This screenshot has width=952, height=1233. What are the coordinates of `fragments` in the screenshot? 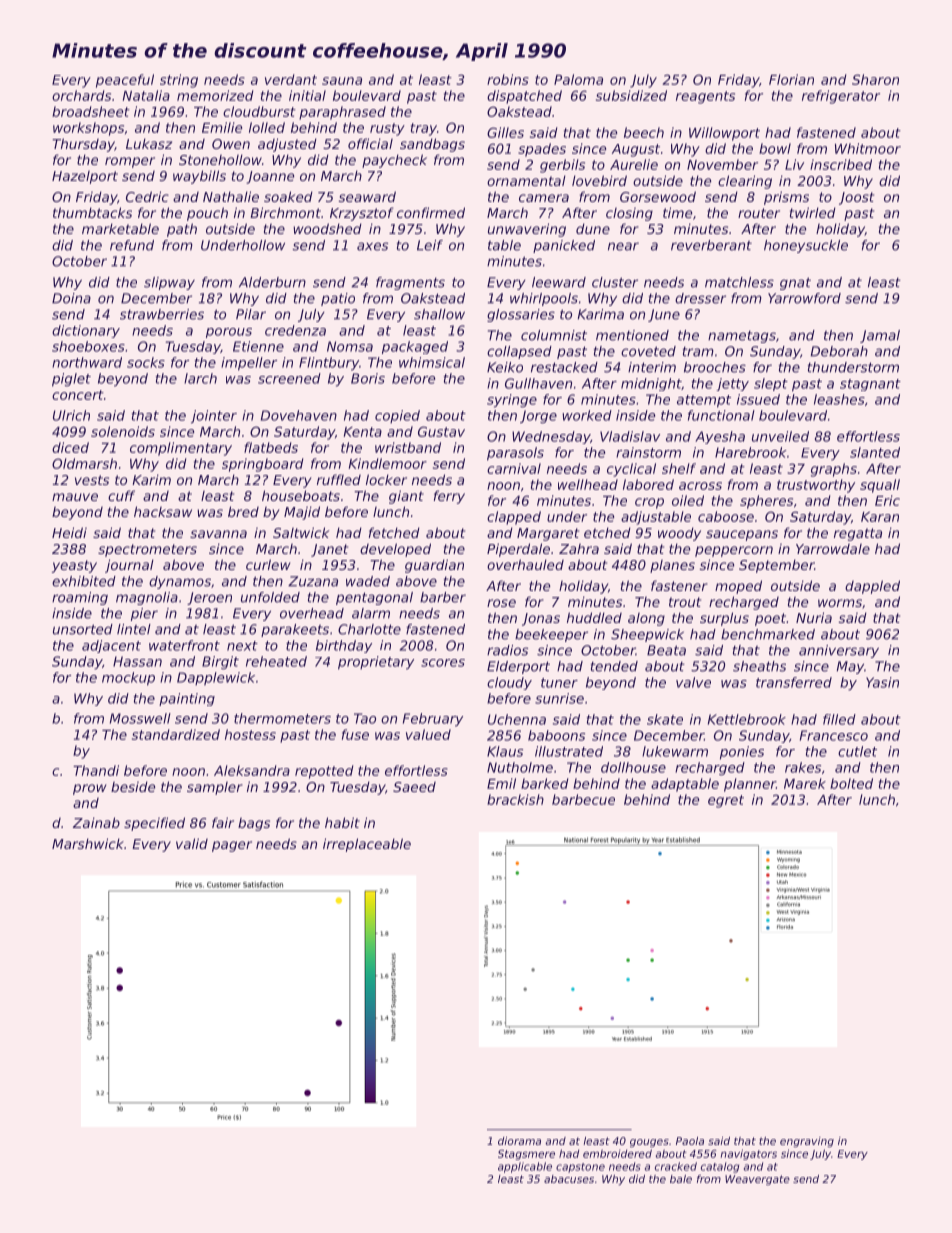 It's located at (410, 283).
